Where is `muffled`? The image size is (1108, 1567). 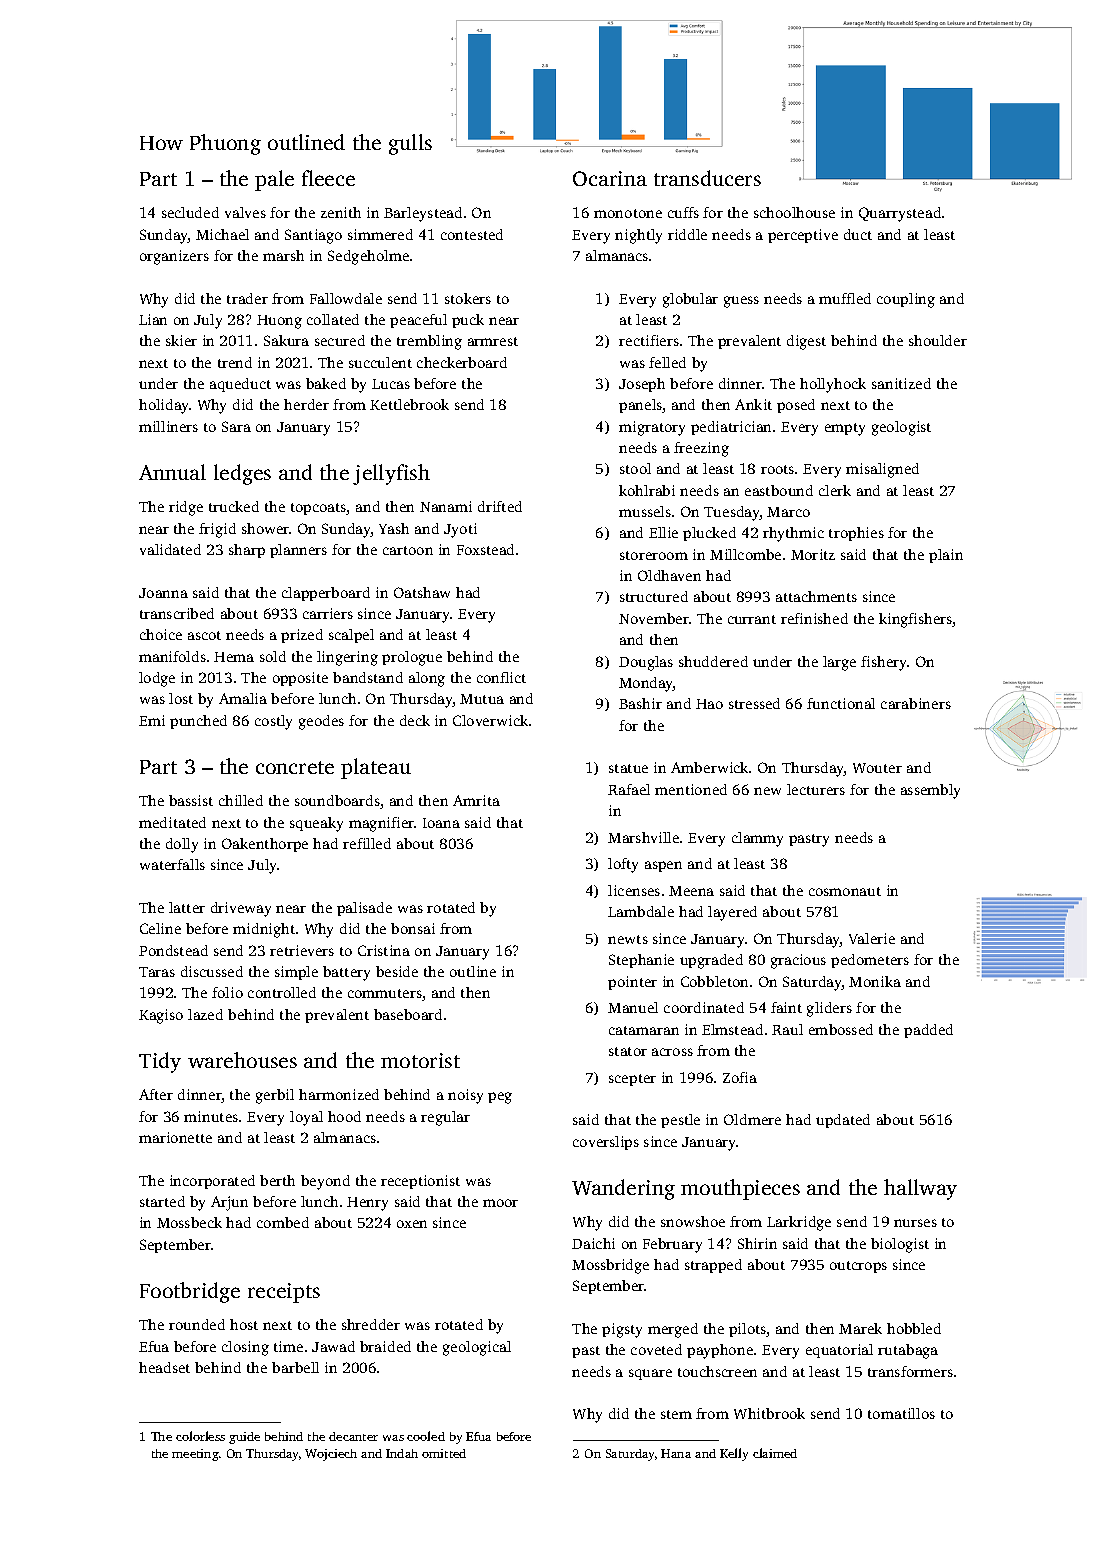
muffled is located at coordinates (845, 298).
